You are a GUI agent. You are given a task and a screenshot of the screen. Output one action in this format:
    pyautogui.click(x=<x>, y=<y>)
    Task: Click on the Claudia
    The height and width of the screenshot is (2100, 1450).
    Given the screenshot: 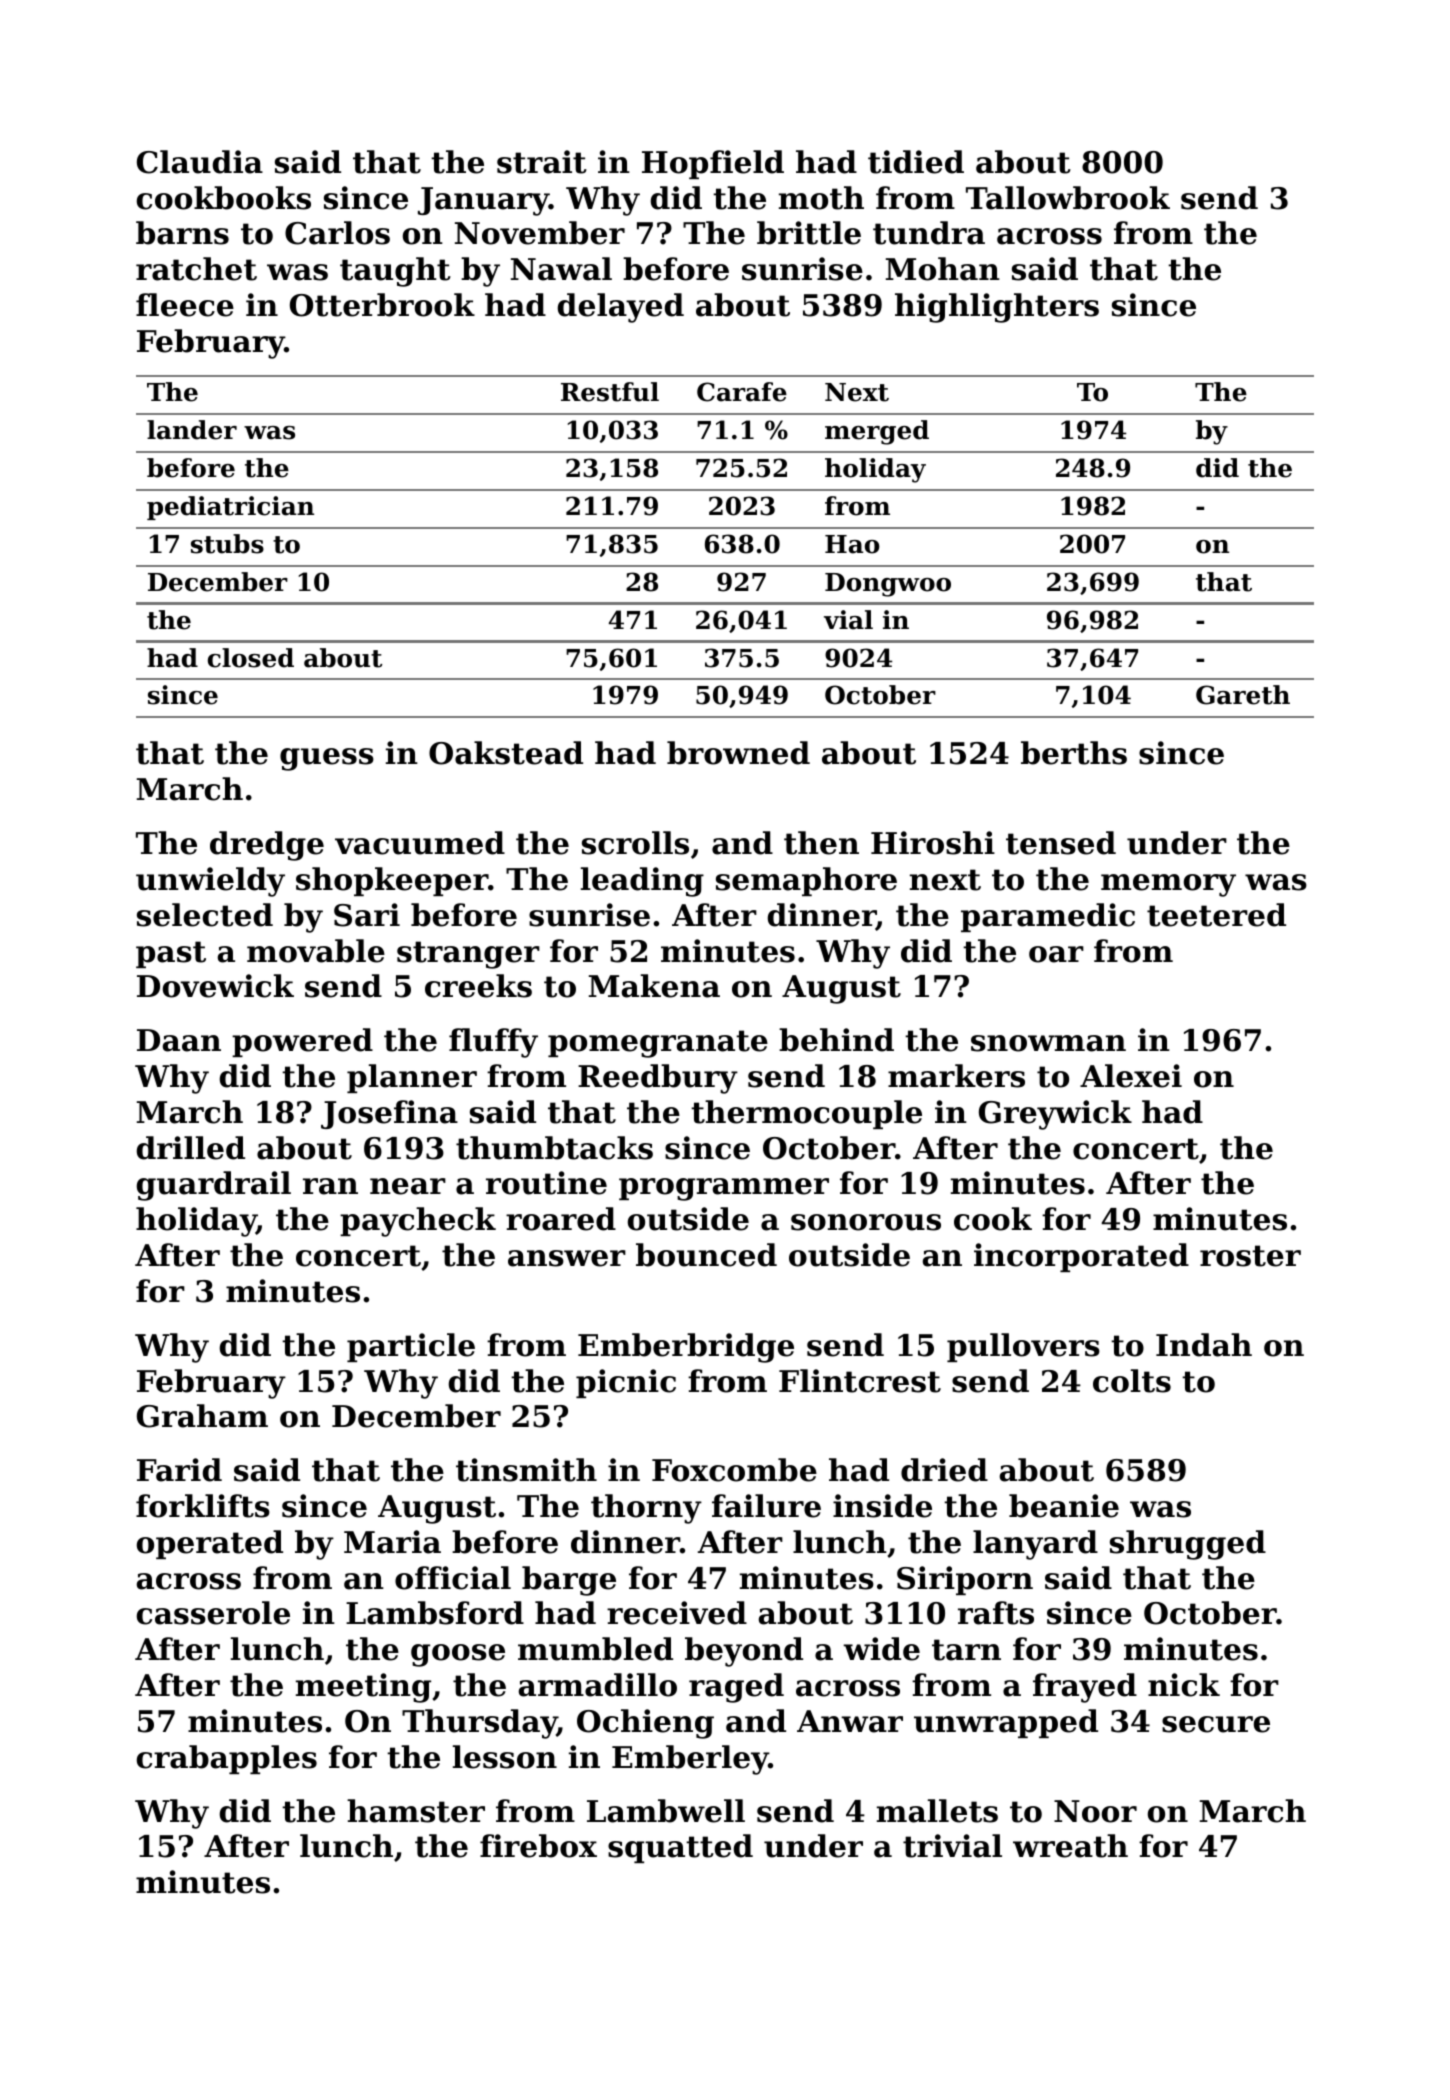 What is the action you would take?
    pyautogui.click(x=200, y=162)
